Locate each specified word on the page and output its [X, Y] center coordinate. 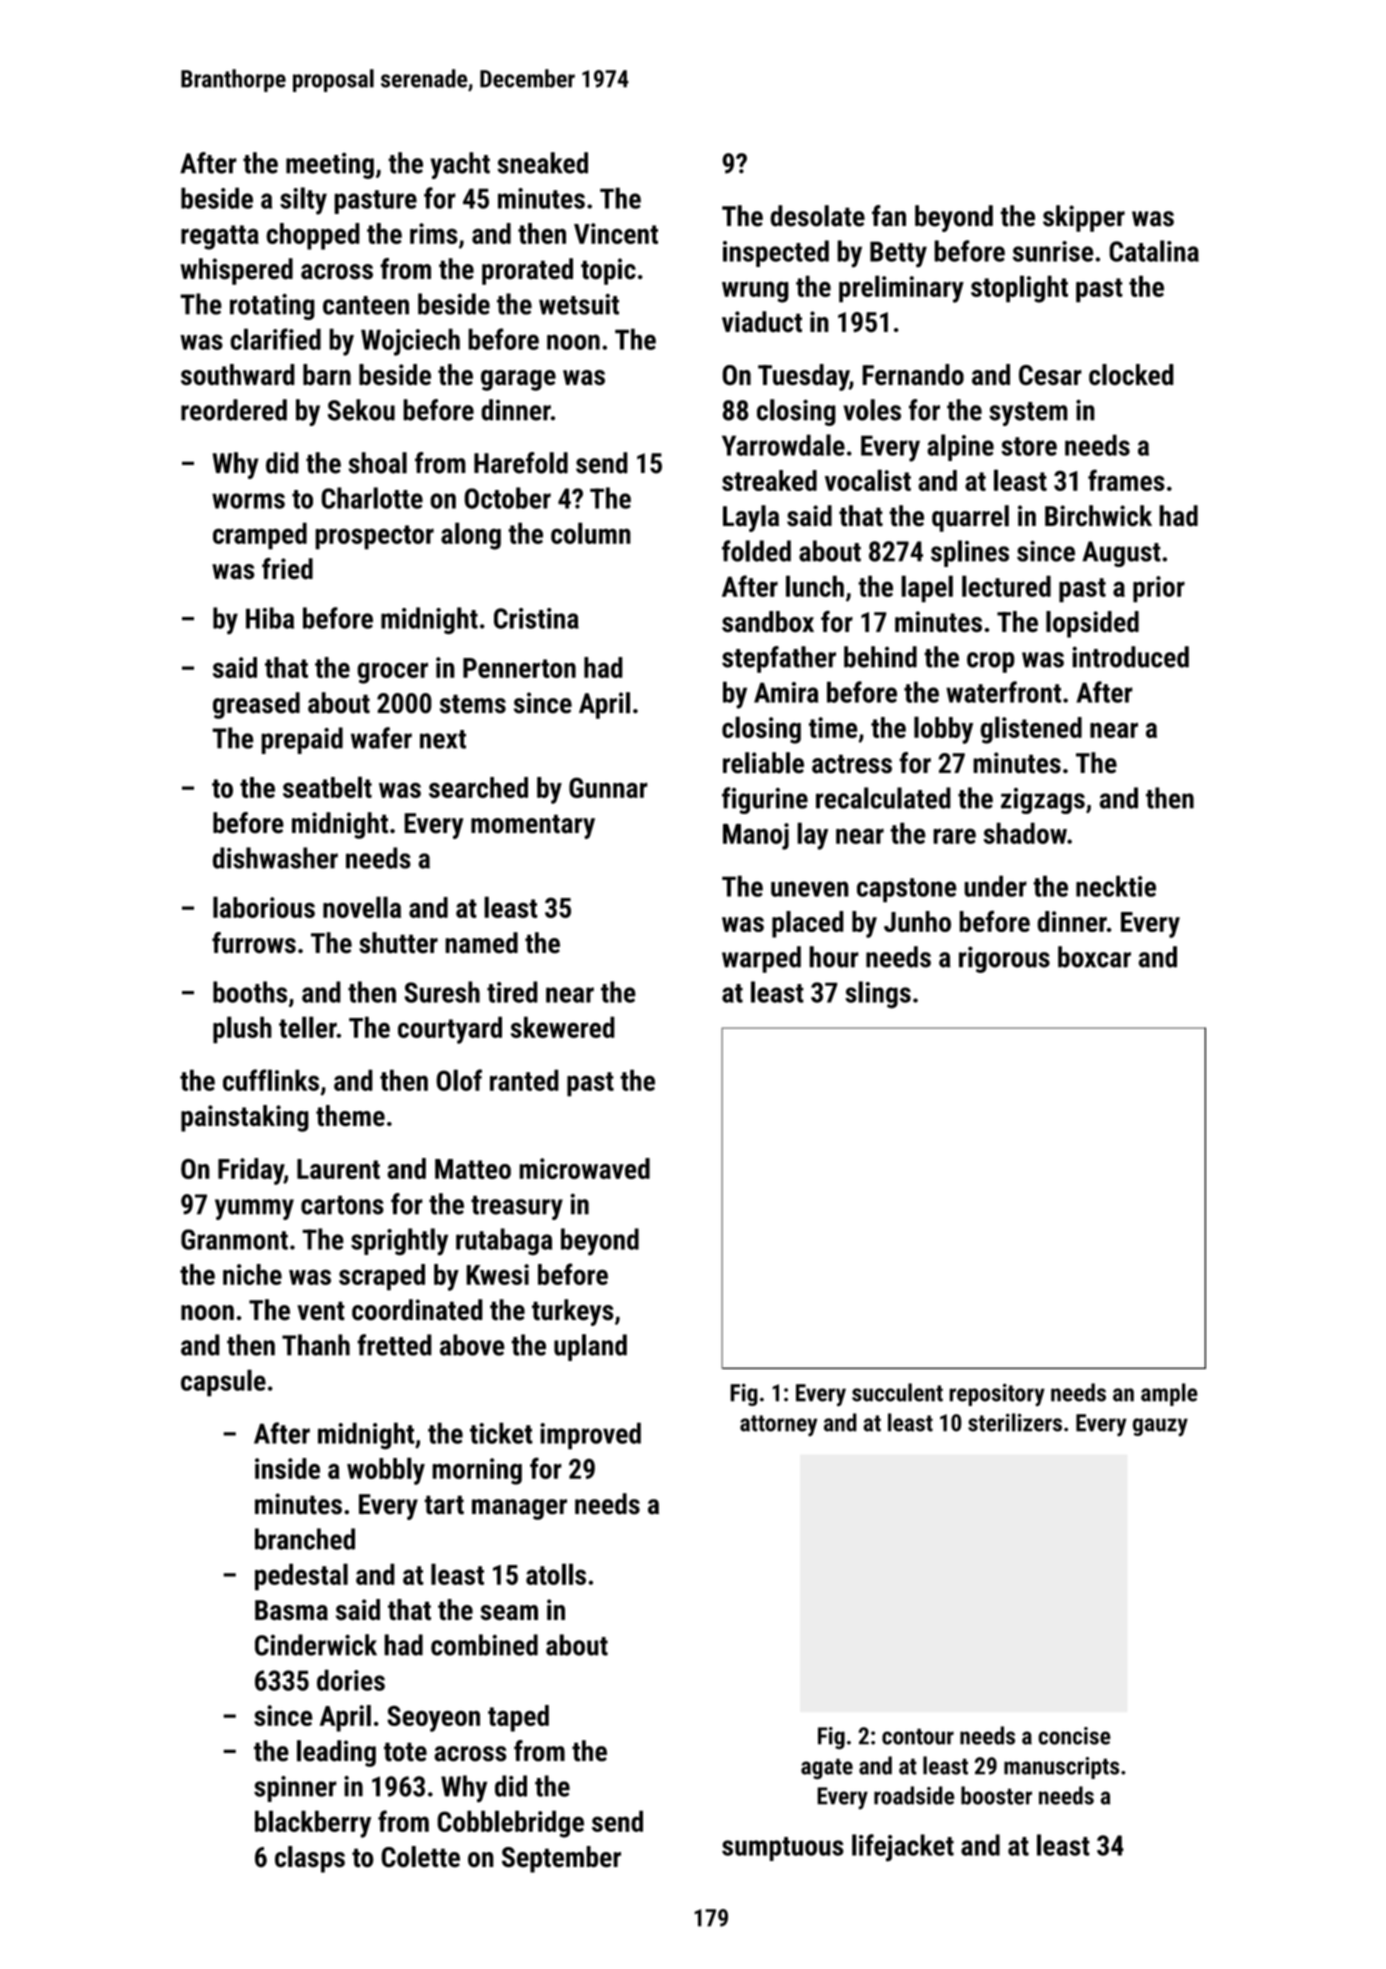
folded [756, 551]
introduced [1130, 657]
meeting [330, 165]
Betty [898, 254]
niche [252, 1274]
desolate [817, 216]
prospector [374, 537]
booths [250, 992]
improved [590, 1436]
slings [878, 995]
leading [336, 1753]
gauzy [1160, 1427]
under [995, 886]
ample [1169, 1394]
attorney [778, 1426]
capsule [223, 1383]
